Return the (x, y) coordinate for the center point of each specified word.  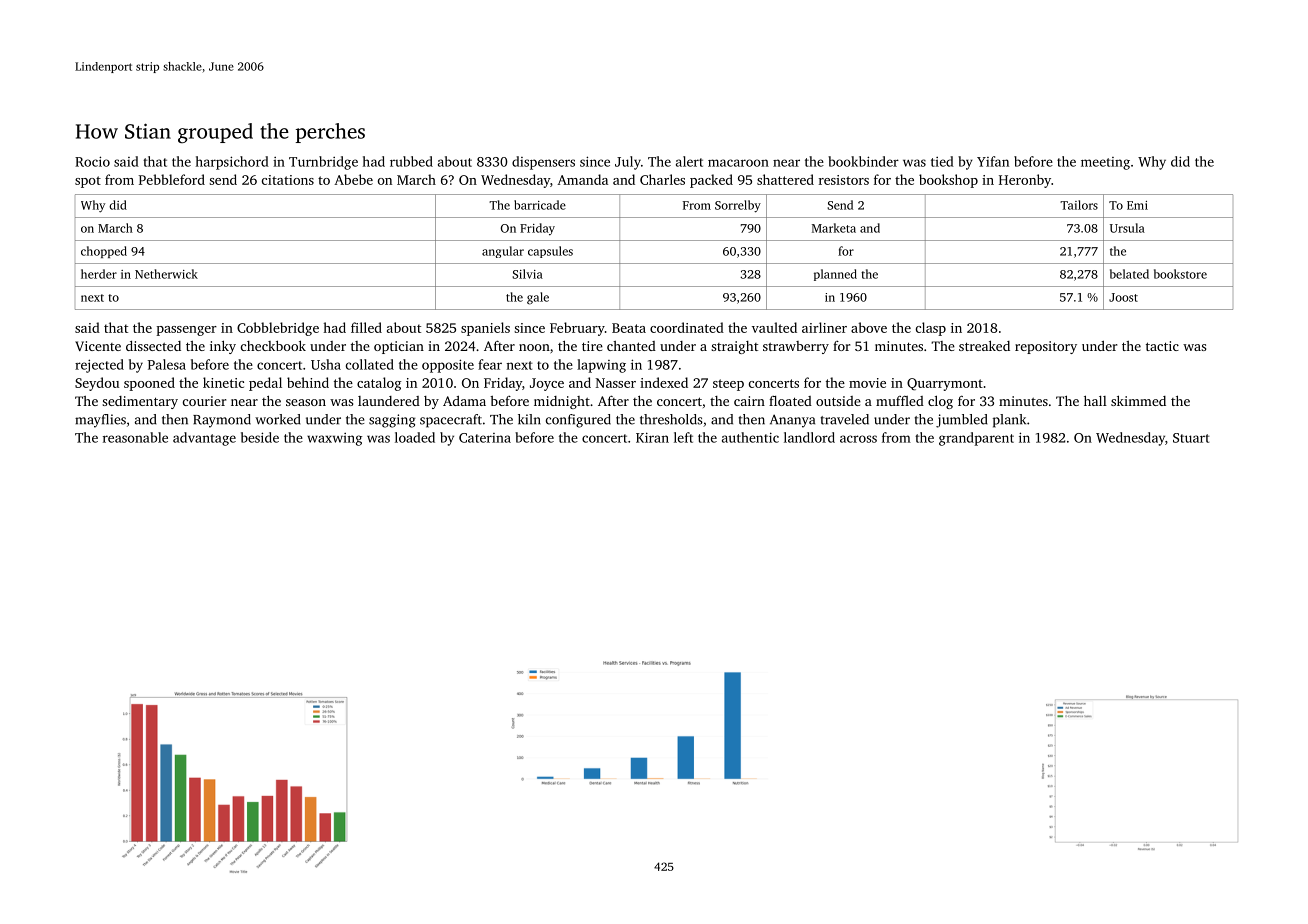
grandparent (976, 439)
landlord (809, 437)
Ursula (1127, 228)
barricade (540, 205)
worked (278, 419)
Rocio (92, 161)
